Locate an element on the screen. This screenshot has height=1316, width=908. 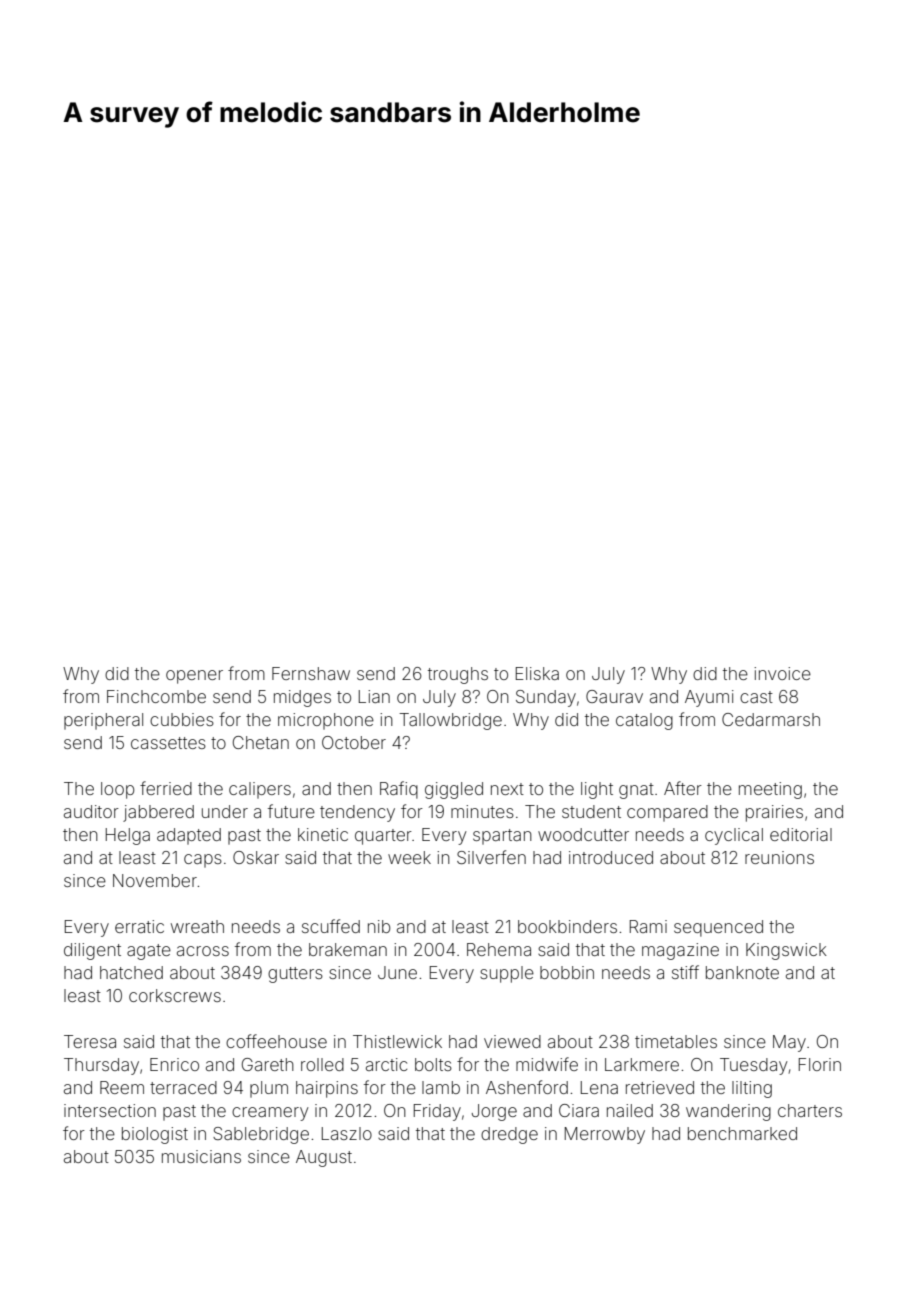
across is located at coordinates (203, 951).
